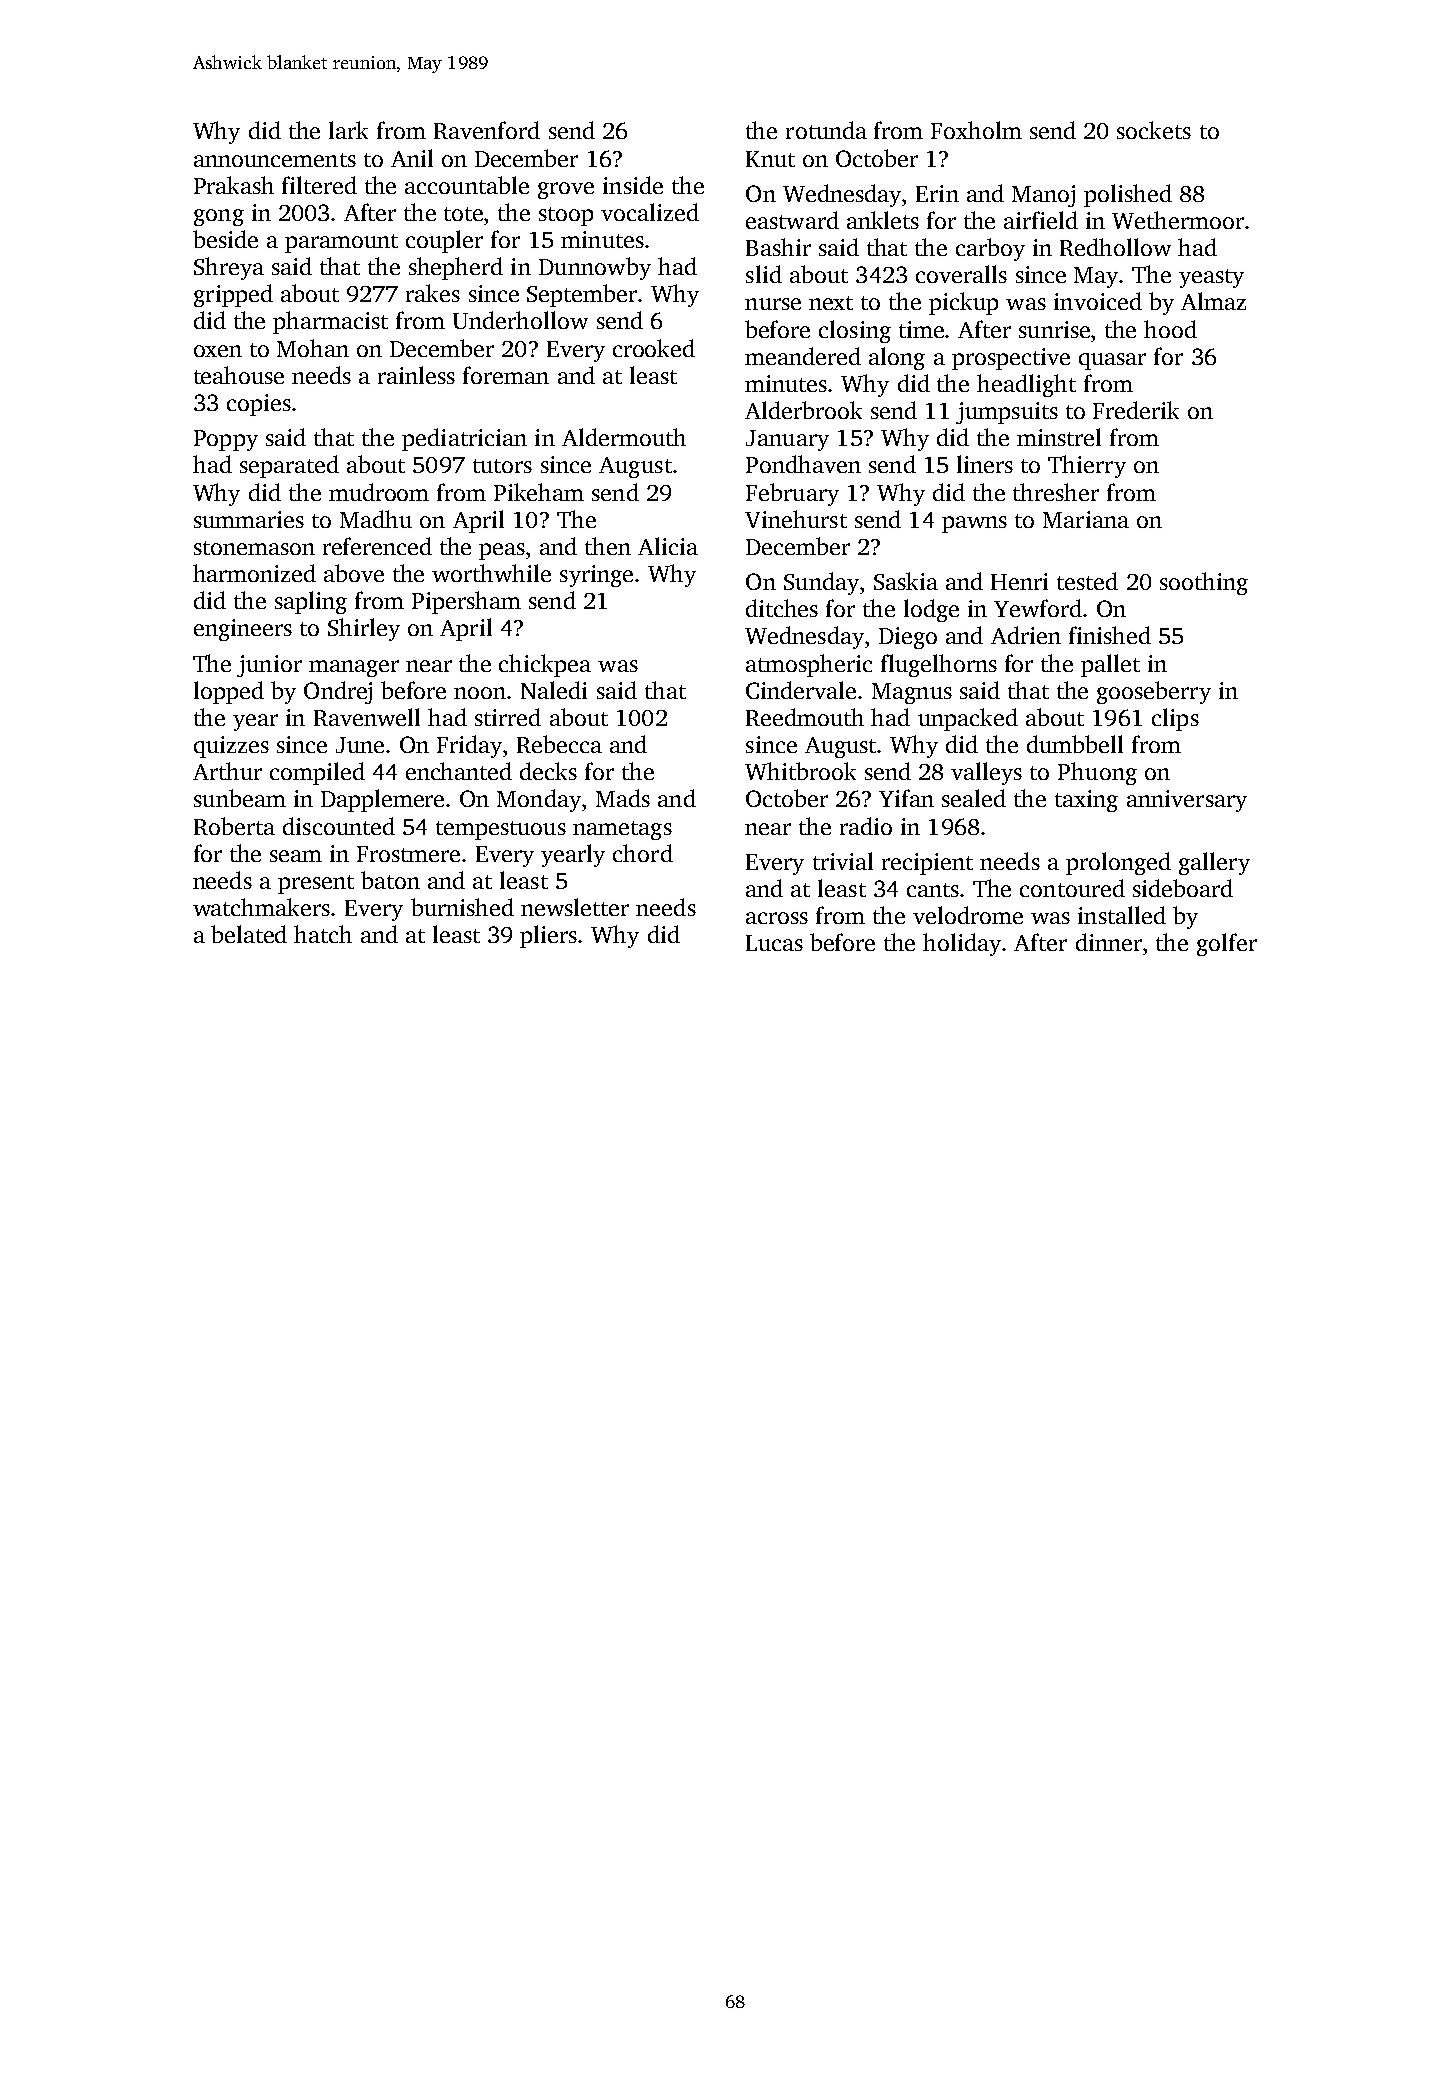 The image size is (1450, 2100). I want to click on rotunda, so click(826, 130).
